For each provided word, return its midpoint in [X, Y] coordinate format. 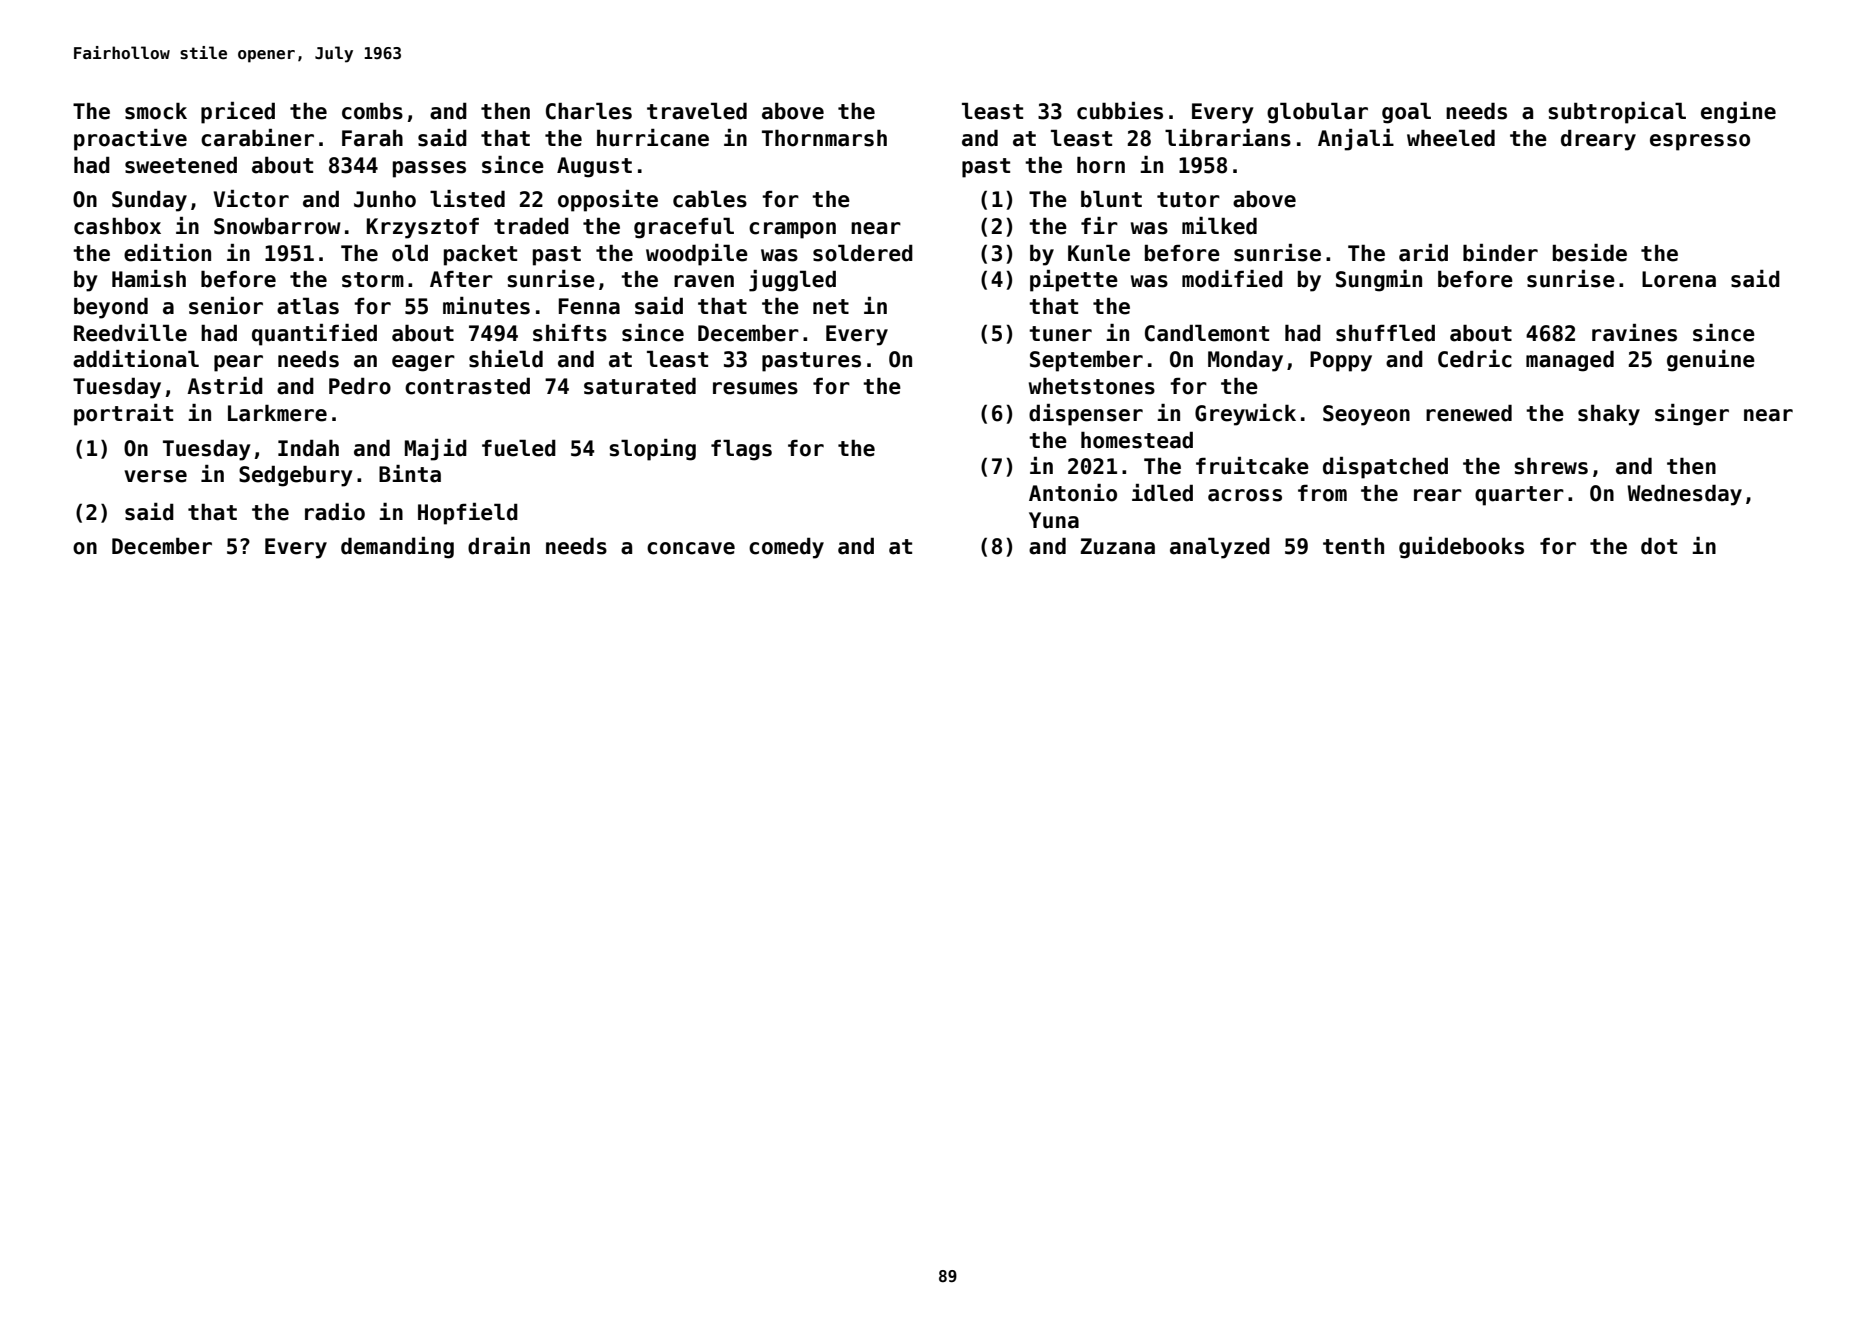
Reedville [130, 333]
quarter [1519, 496]
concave [691, 548]
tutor [1188, 200]
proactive [130, 140]
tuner [1060, 334]
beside [1590, 253]
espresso [1700, 142]
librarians [1228, 138]
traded [531, 226]
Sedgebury [296, 476]
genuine [1711, 361]
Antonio [1073, 493]
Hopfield [468, 514]
